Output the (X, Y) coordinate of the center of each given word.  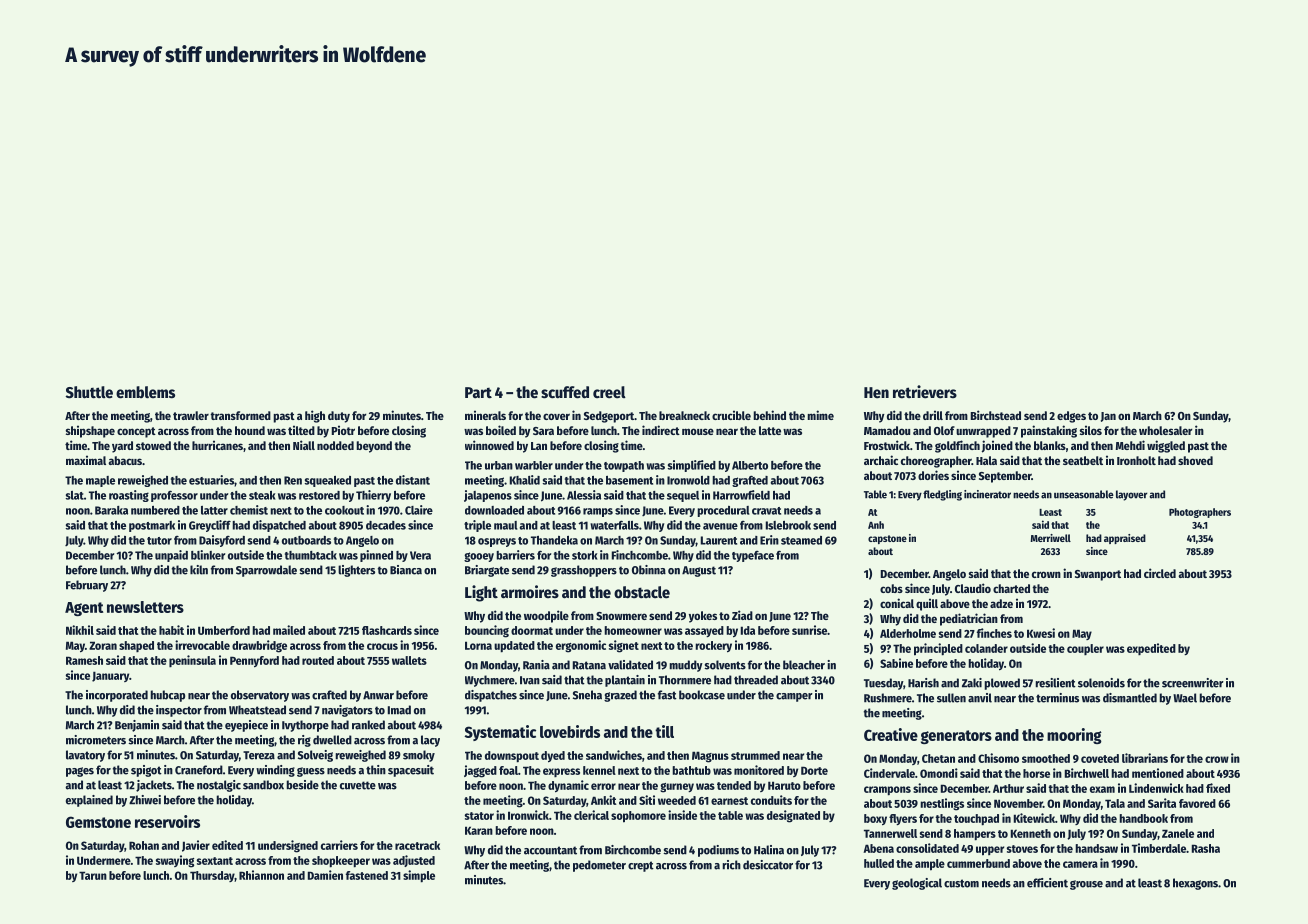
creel (609, 392)
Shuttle (89, 392)
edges (1071, 417)
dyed (553, 757)
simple (419, 876)
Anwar (378, 695)
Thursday (212, 876)
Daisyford (222, 541)
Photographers (1200, 513)
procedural (723, 511)
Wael (1185, 698)
